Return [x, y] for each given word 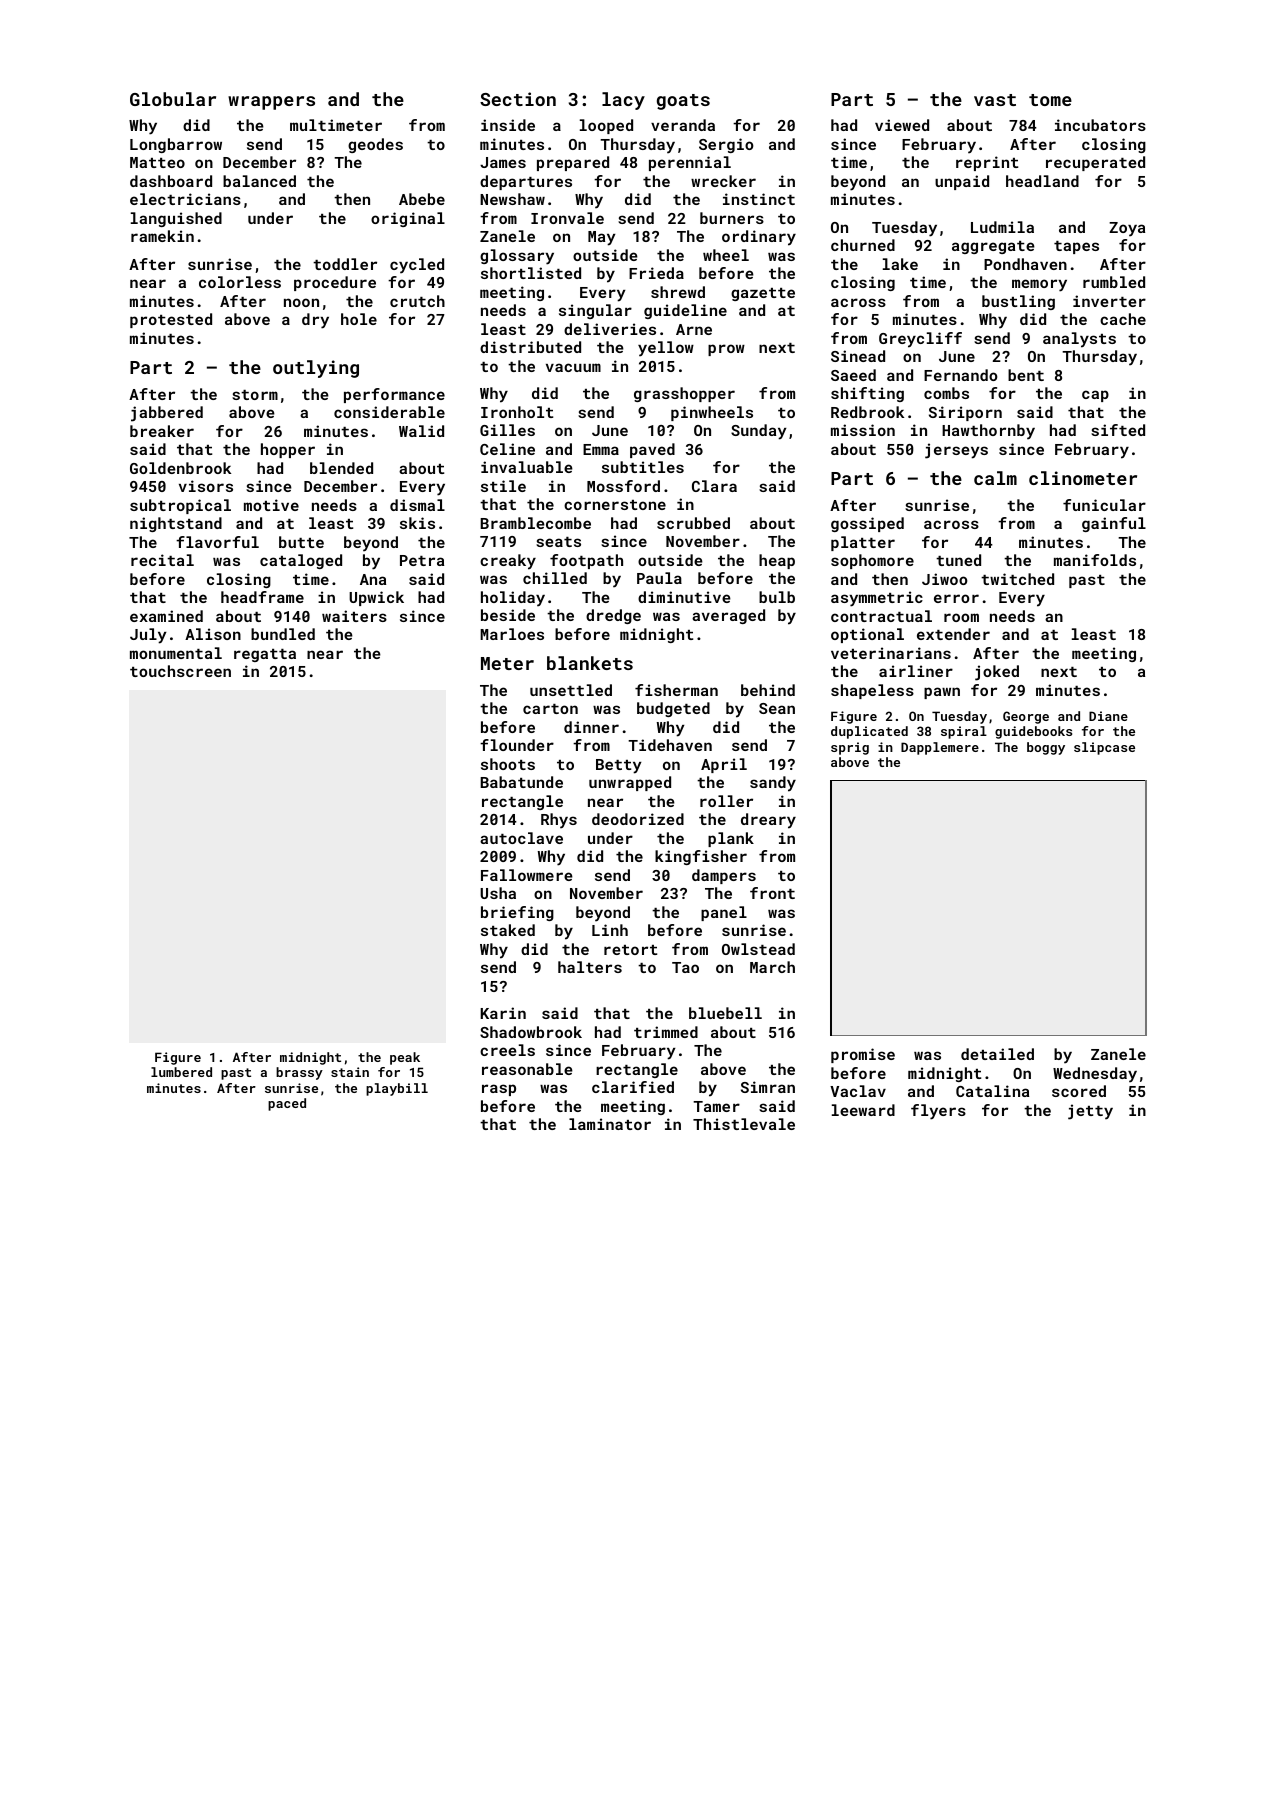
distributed [530, 347]
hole [359, 319]
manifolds [1095, 560]
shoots [508, 764]
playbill [397, 1089]
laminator [610, 1124]
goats [683, 102]
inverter [1109, 301]
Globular [173, 99]
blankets [590, 663]
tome [1050, 100]
